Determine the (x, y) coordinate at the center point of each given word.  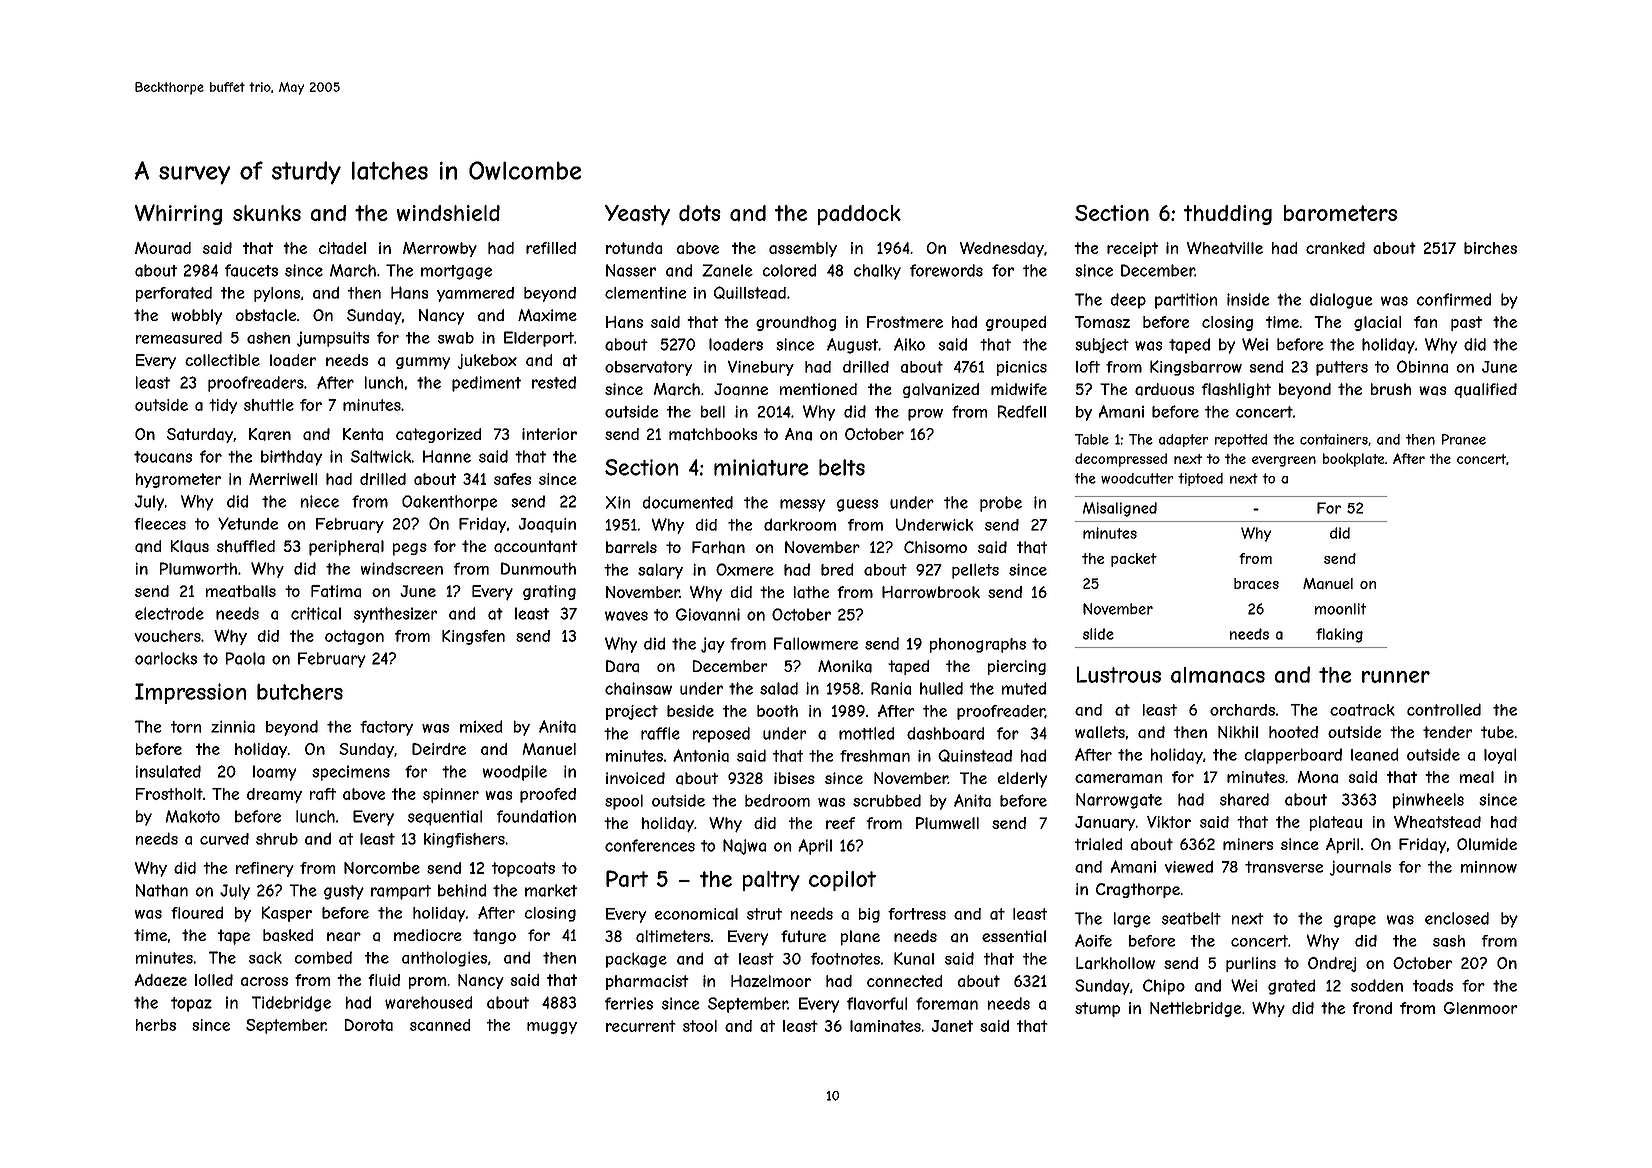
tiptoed (1200, 479)
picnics (1022, 368)
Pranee (1464, 439)
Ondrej (1332, 964)
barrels (631, 547)
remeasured (179, 337)
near (344, 937)
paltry (771, 881)
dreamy (274, 795)
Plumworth (198, 568)
